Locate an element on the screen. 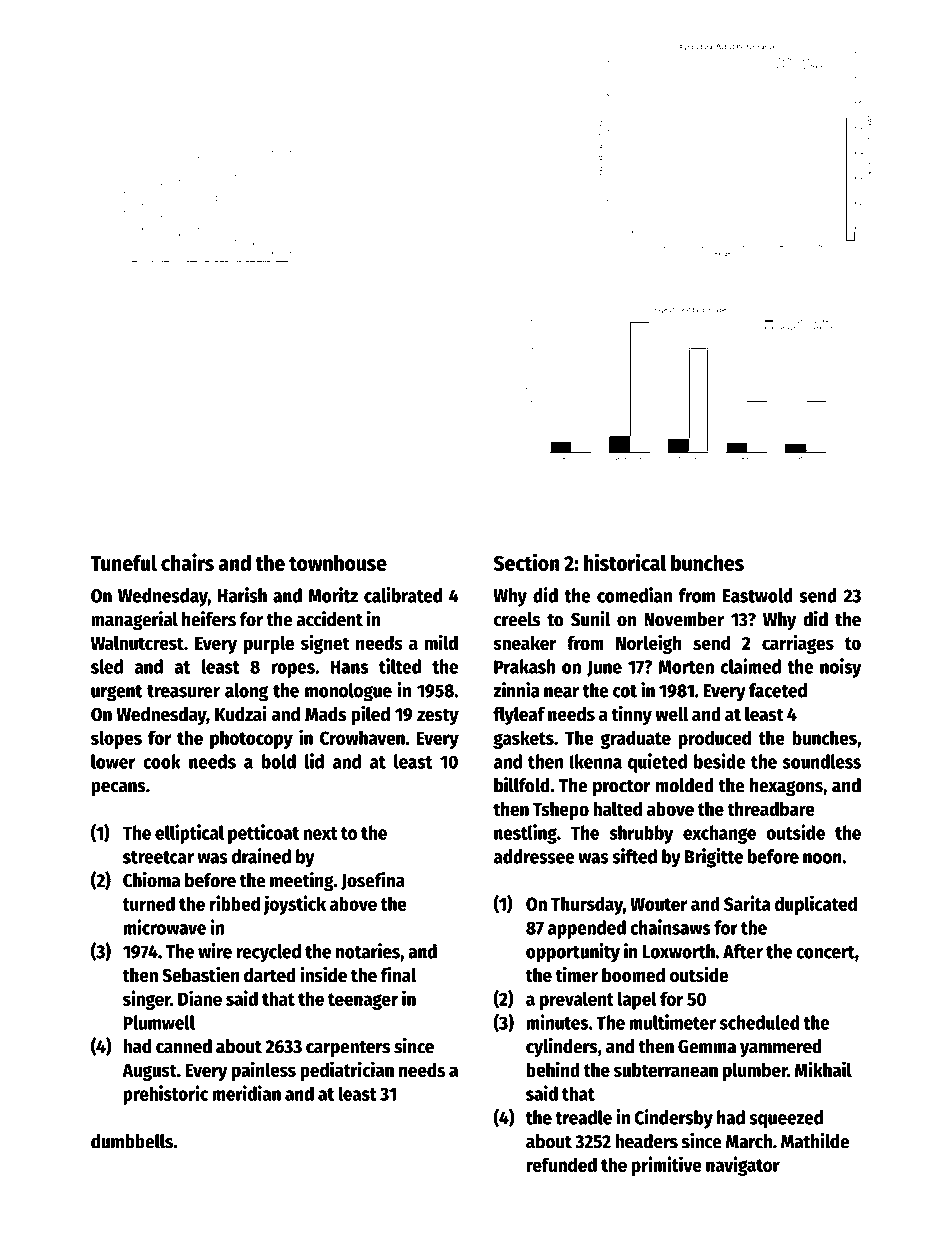  Eastwold is located at coordinates (758, 595).
